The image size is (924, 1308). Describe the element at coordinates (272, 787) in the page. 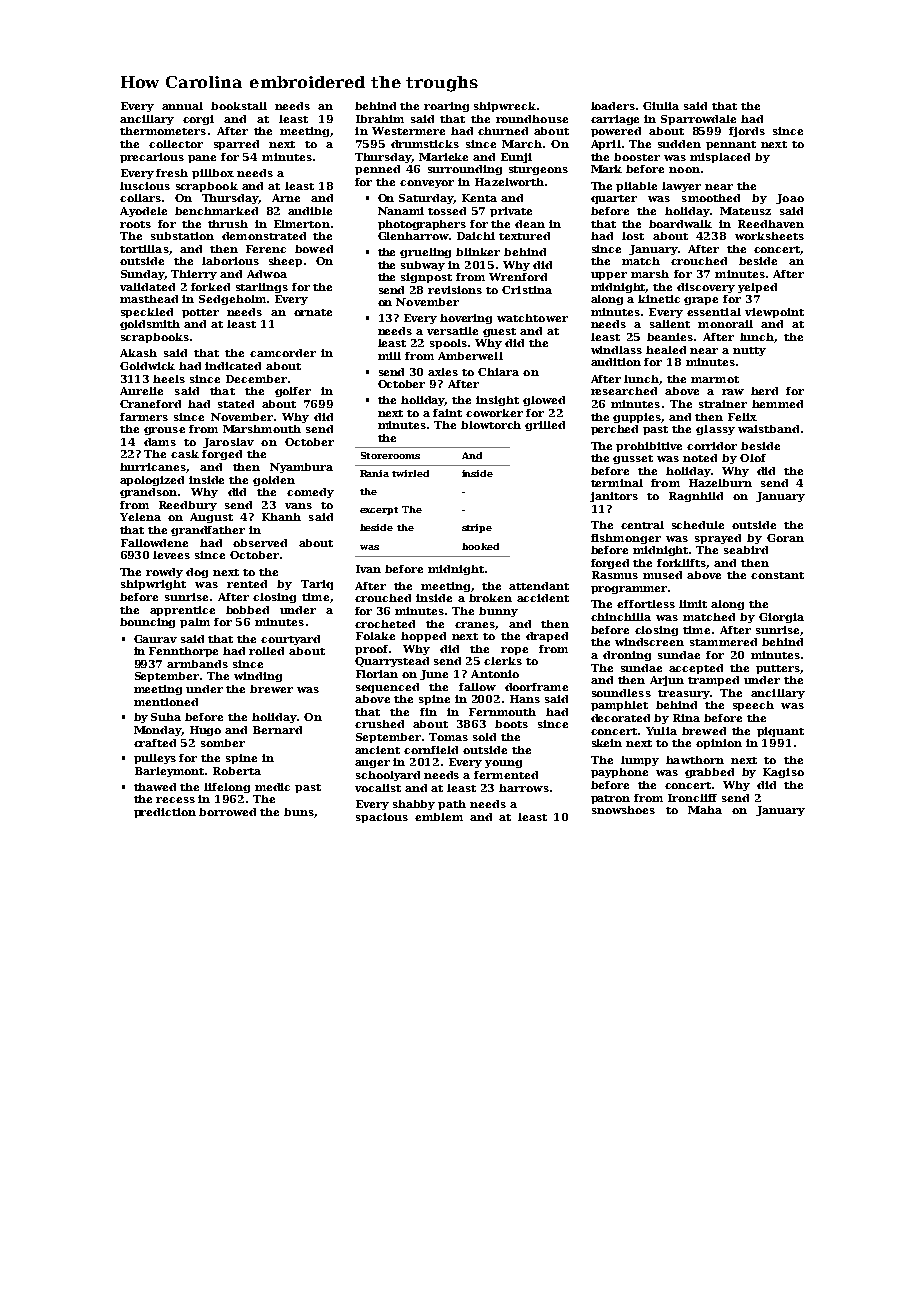

I see `medic` at that location.
